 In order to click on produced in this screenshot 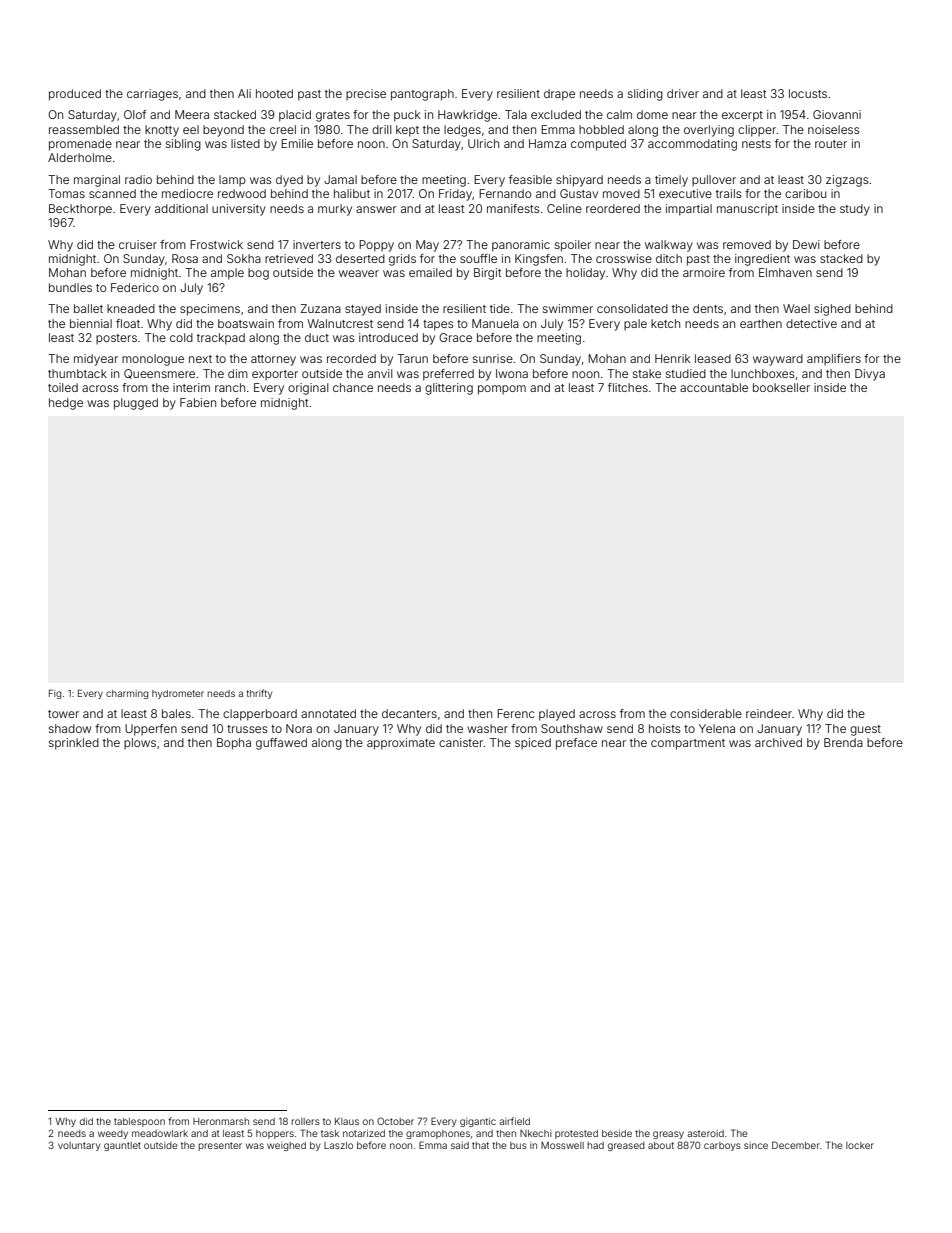, I will do `click(75, 95)`.
